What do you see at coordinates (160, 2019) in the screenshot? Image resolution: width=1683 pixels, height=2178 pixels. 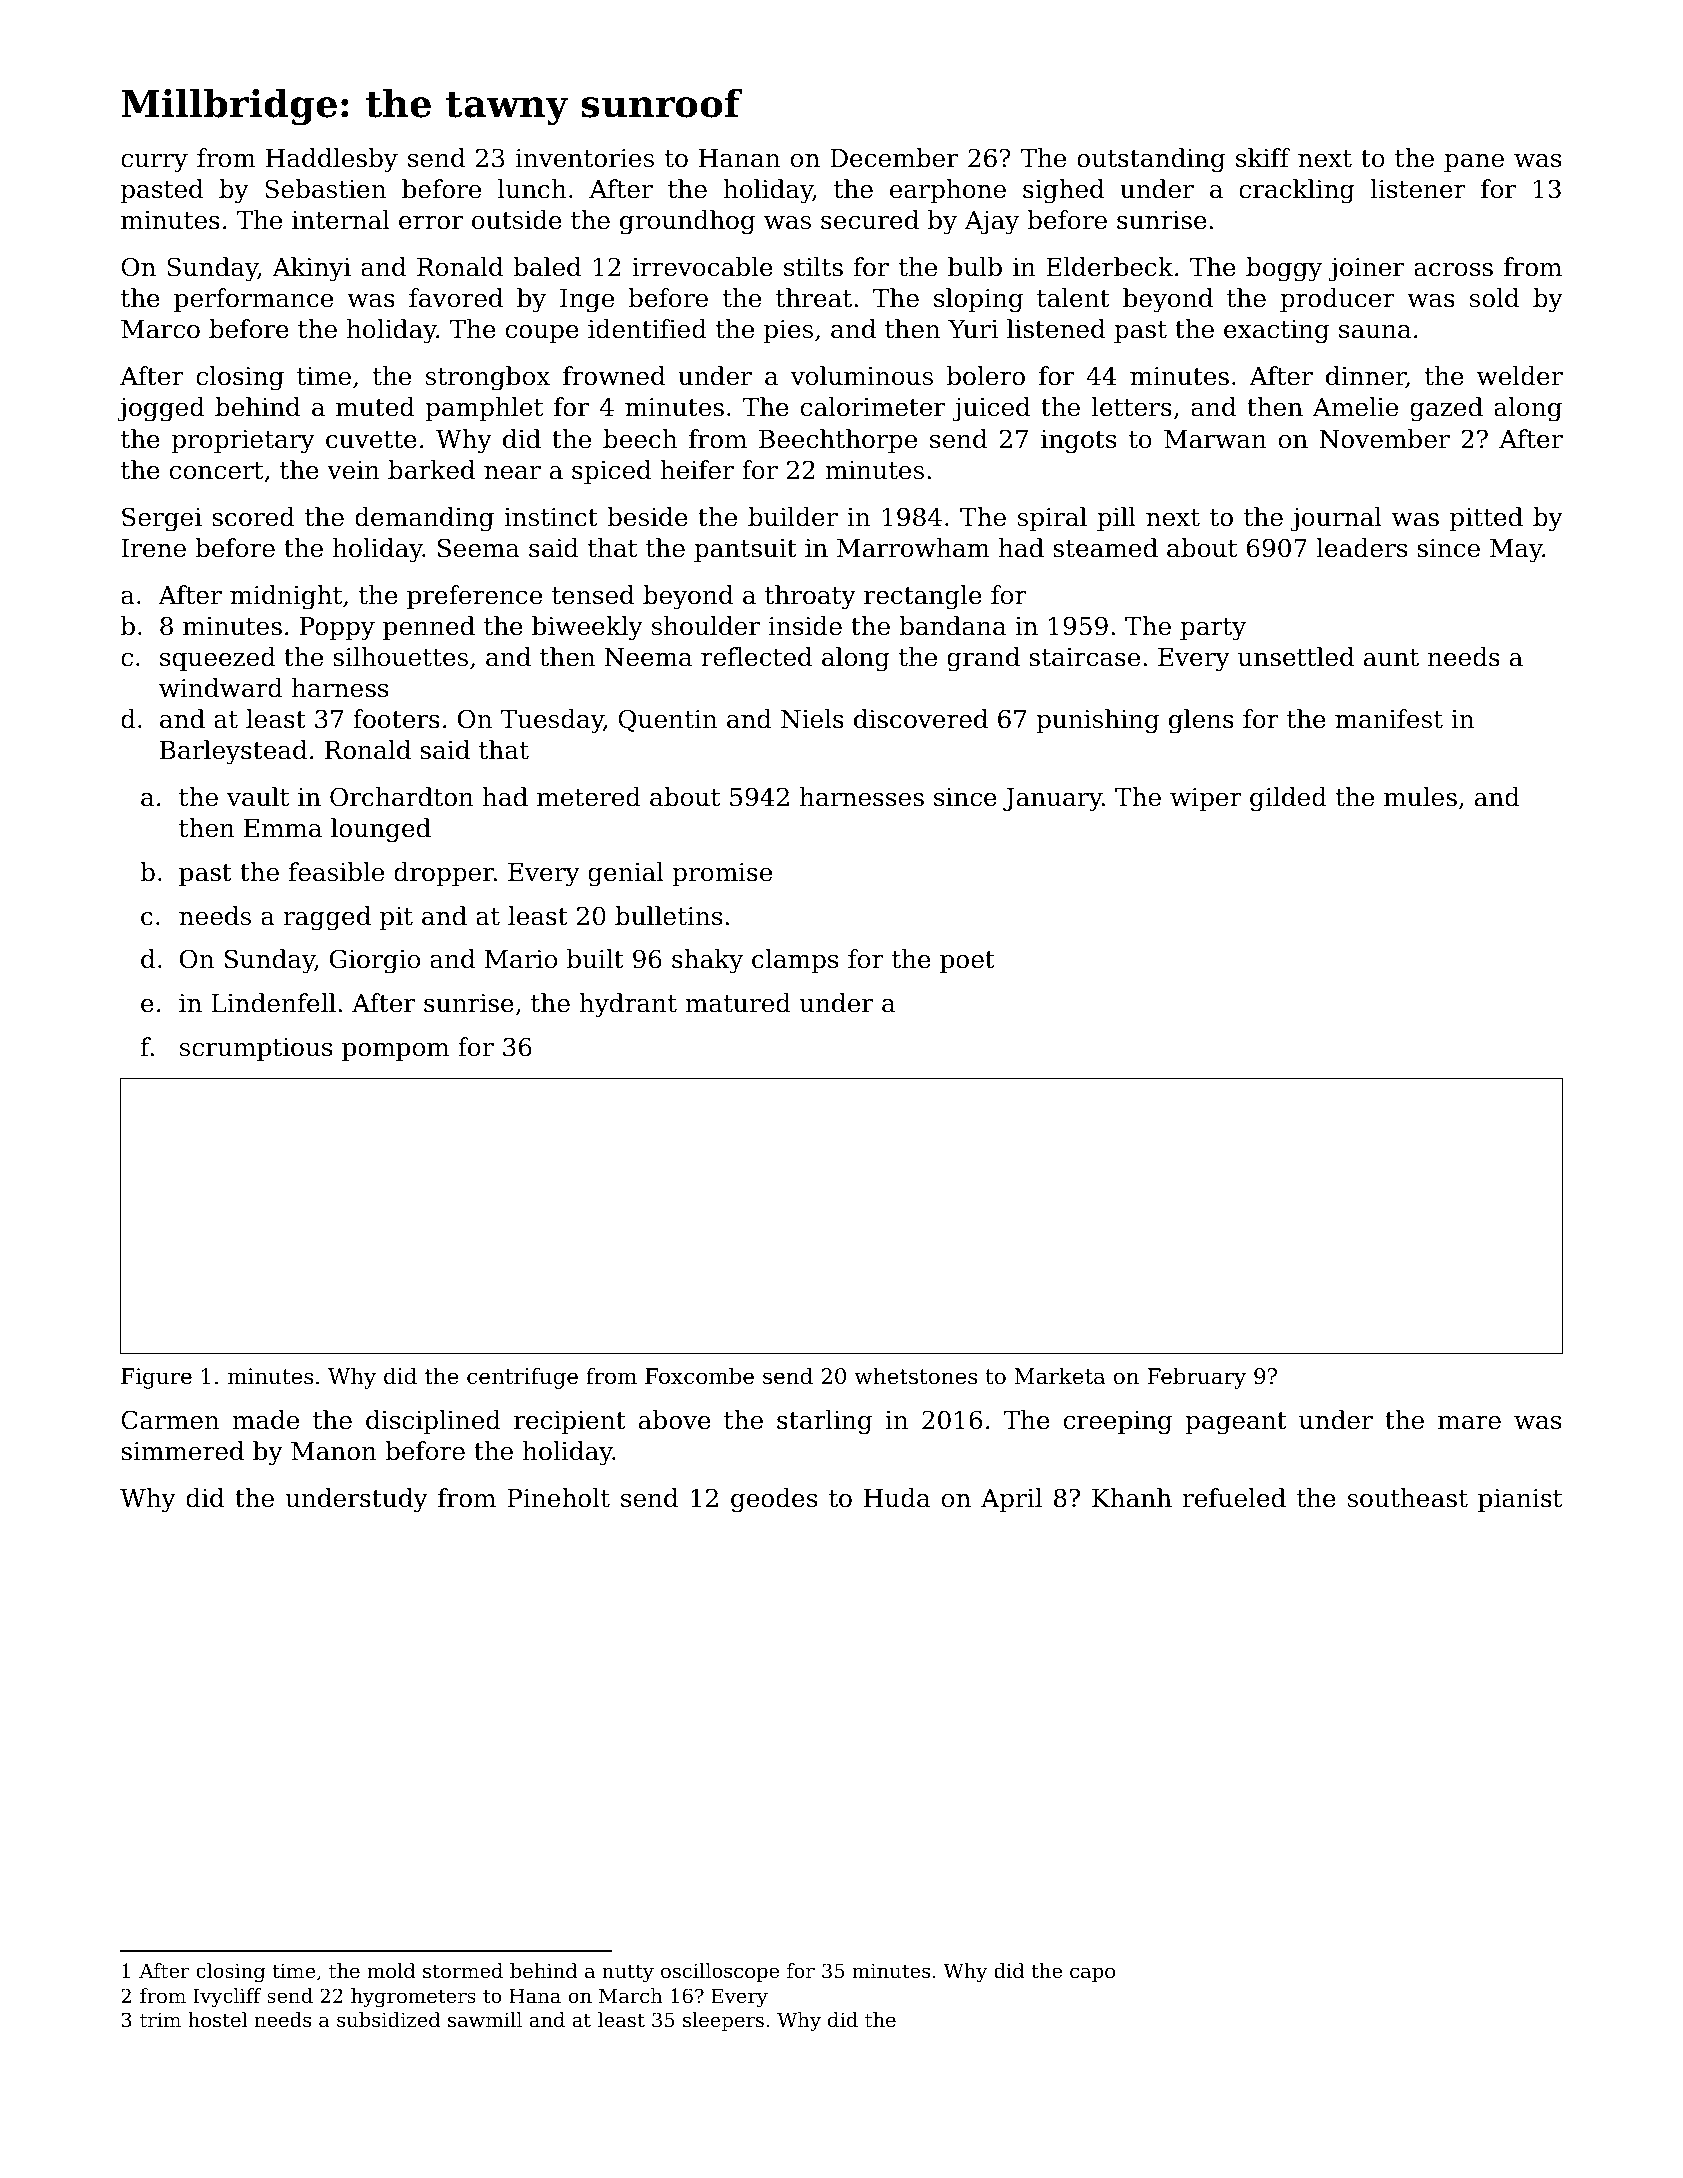 I see `trim` at bounding box center [160, 2019].
